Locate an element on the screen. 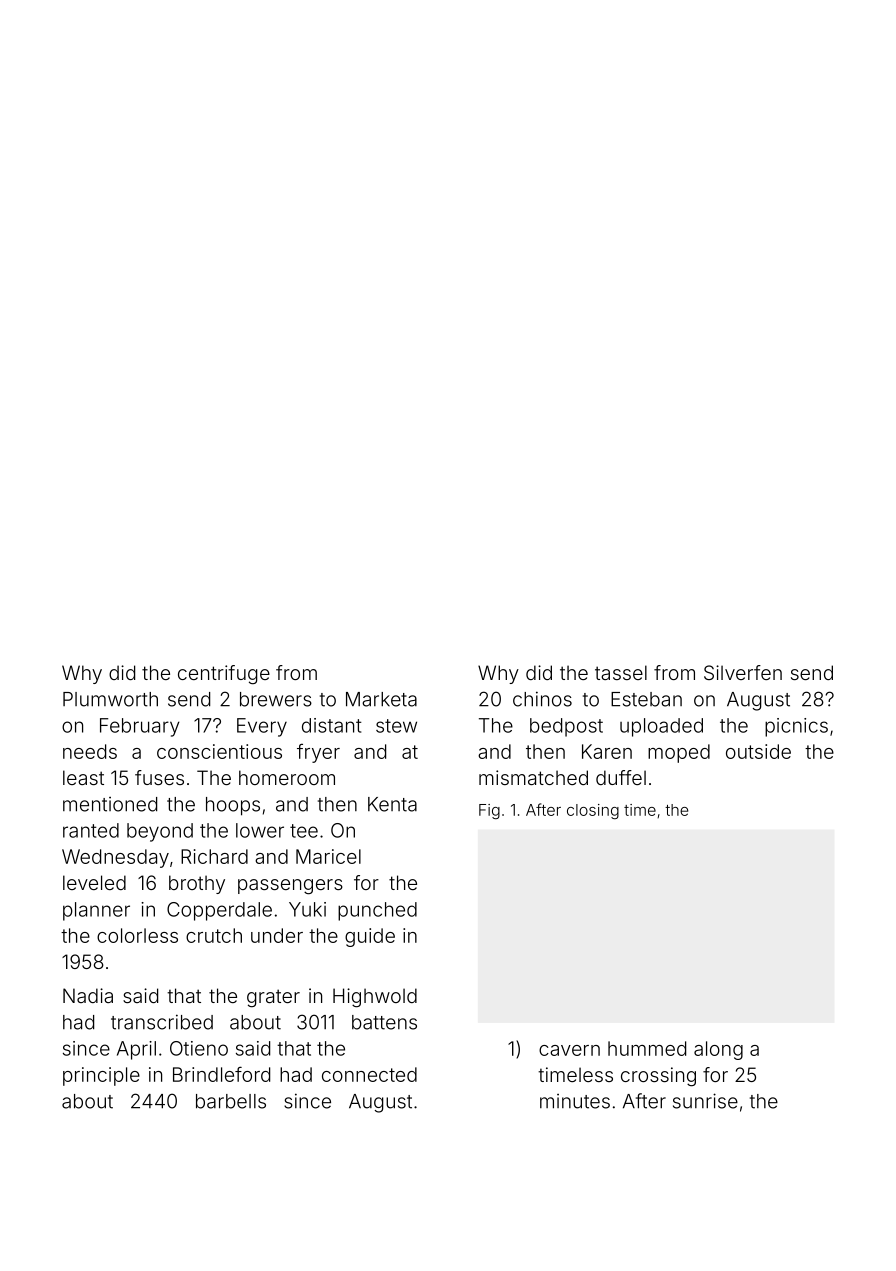 The height and width of the screenshot is (1271, 896). tassel is located at coordinates (621, 672).
